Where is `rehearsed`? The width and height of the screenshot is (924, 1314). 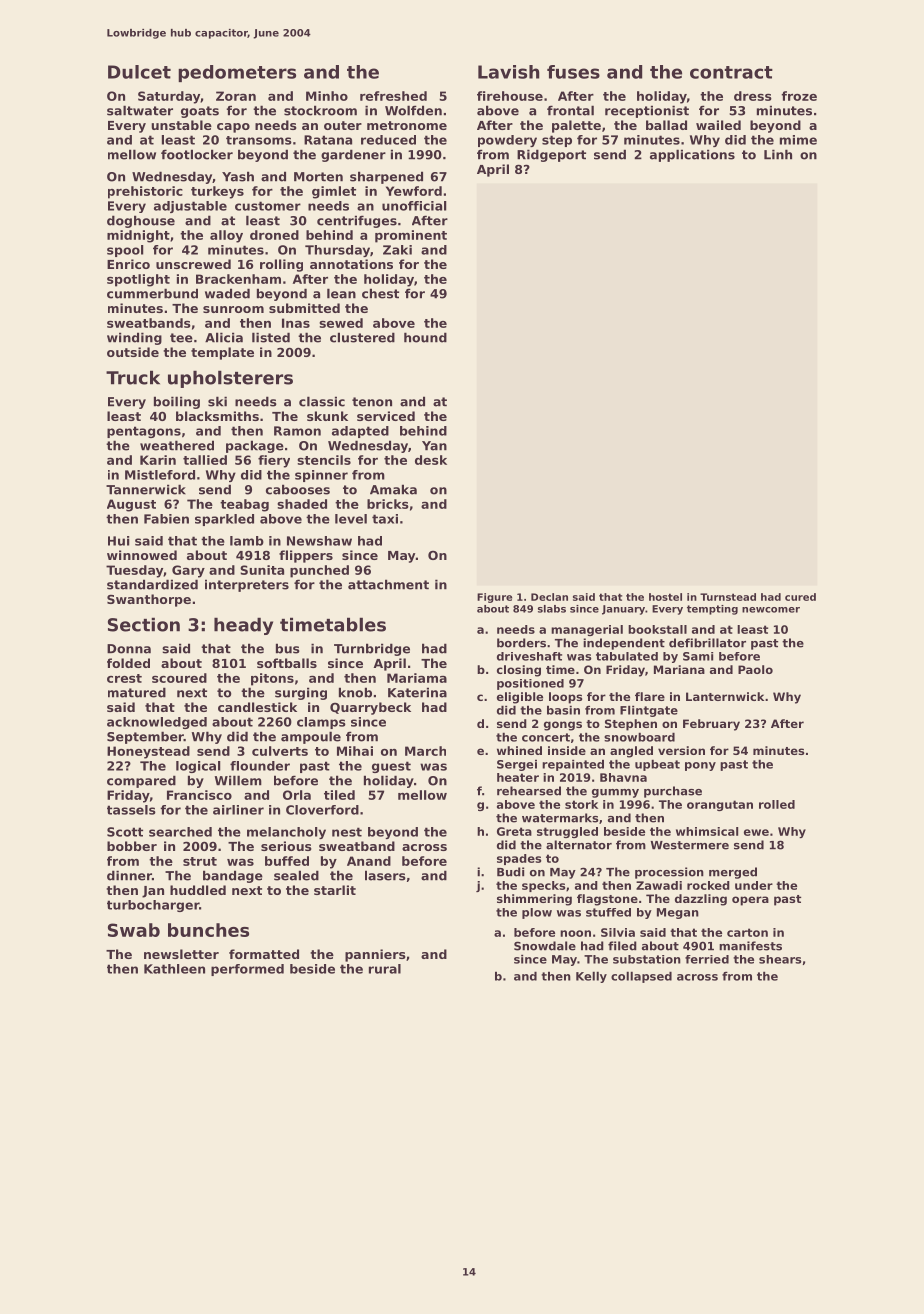
rehearsed is located at coordinates (529, 791).
